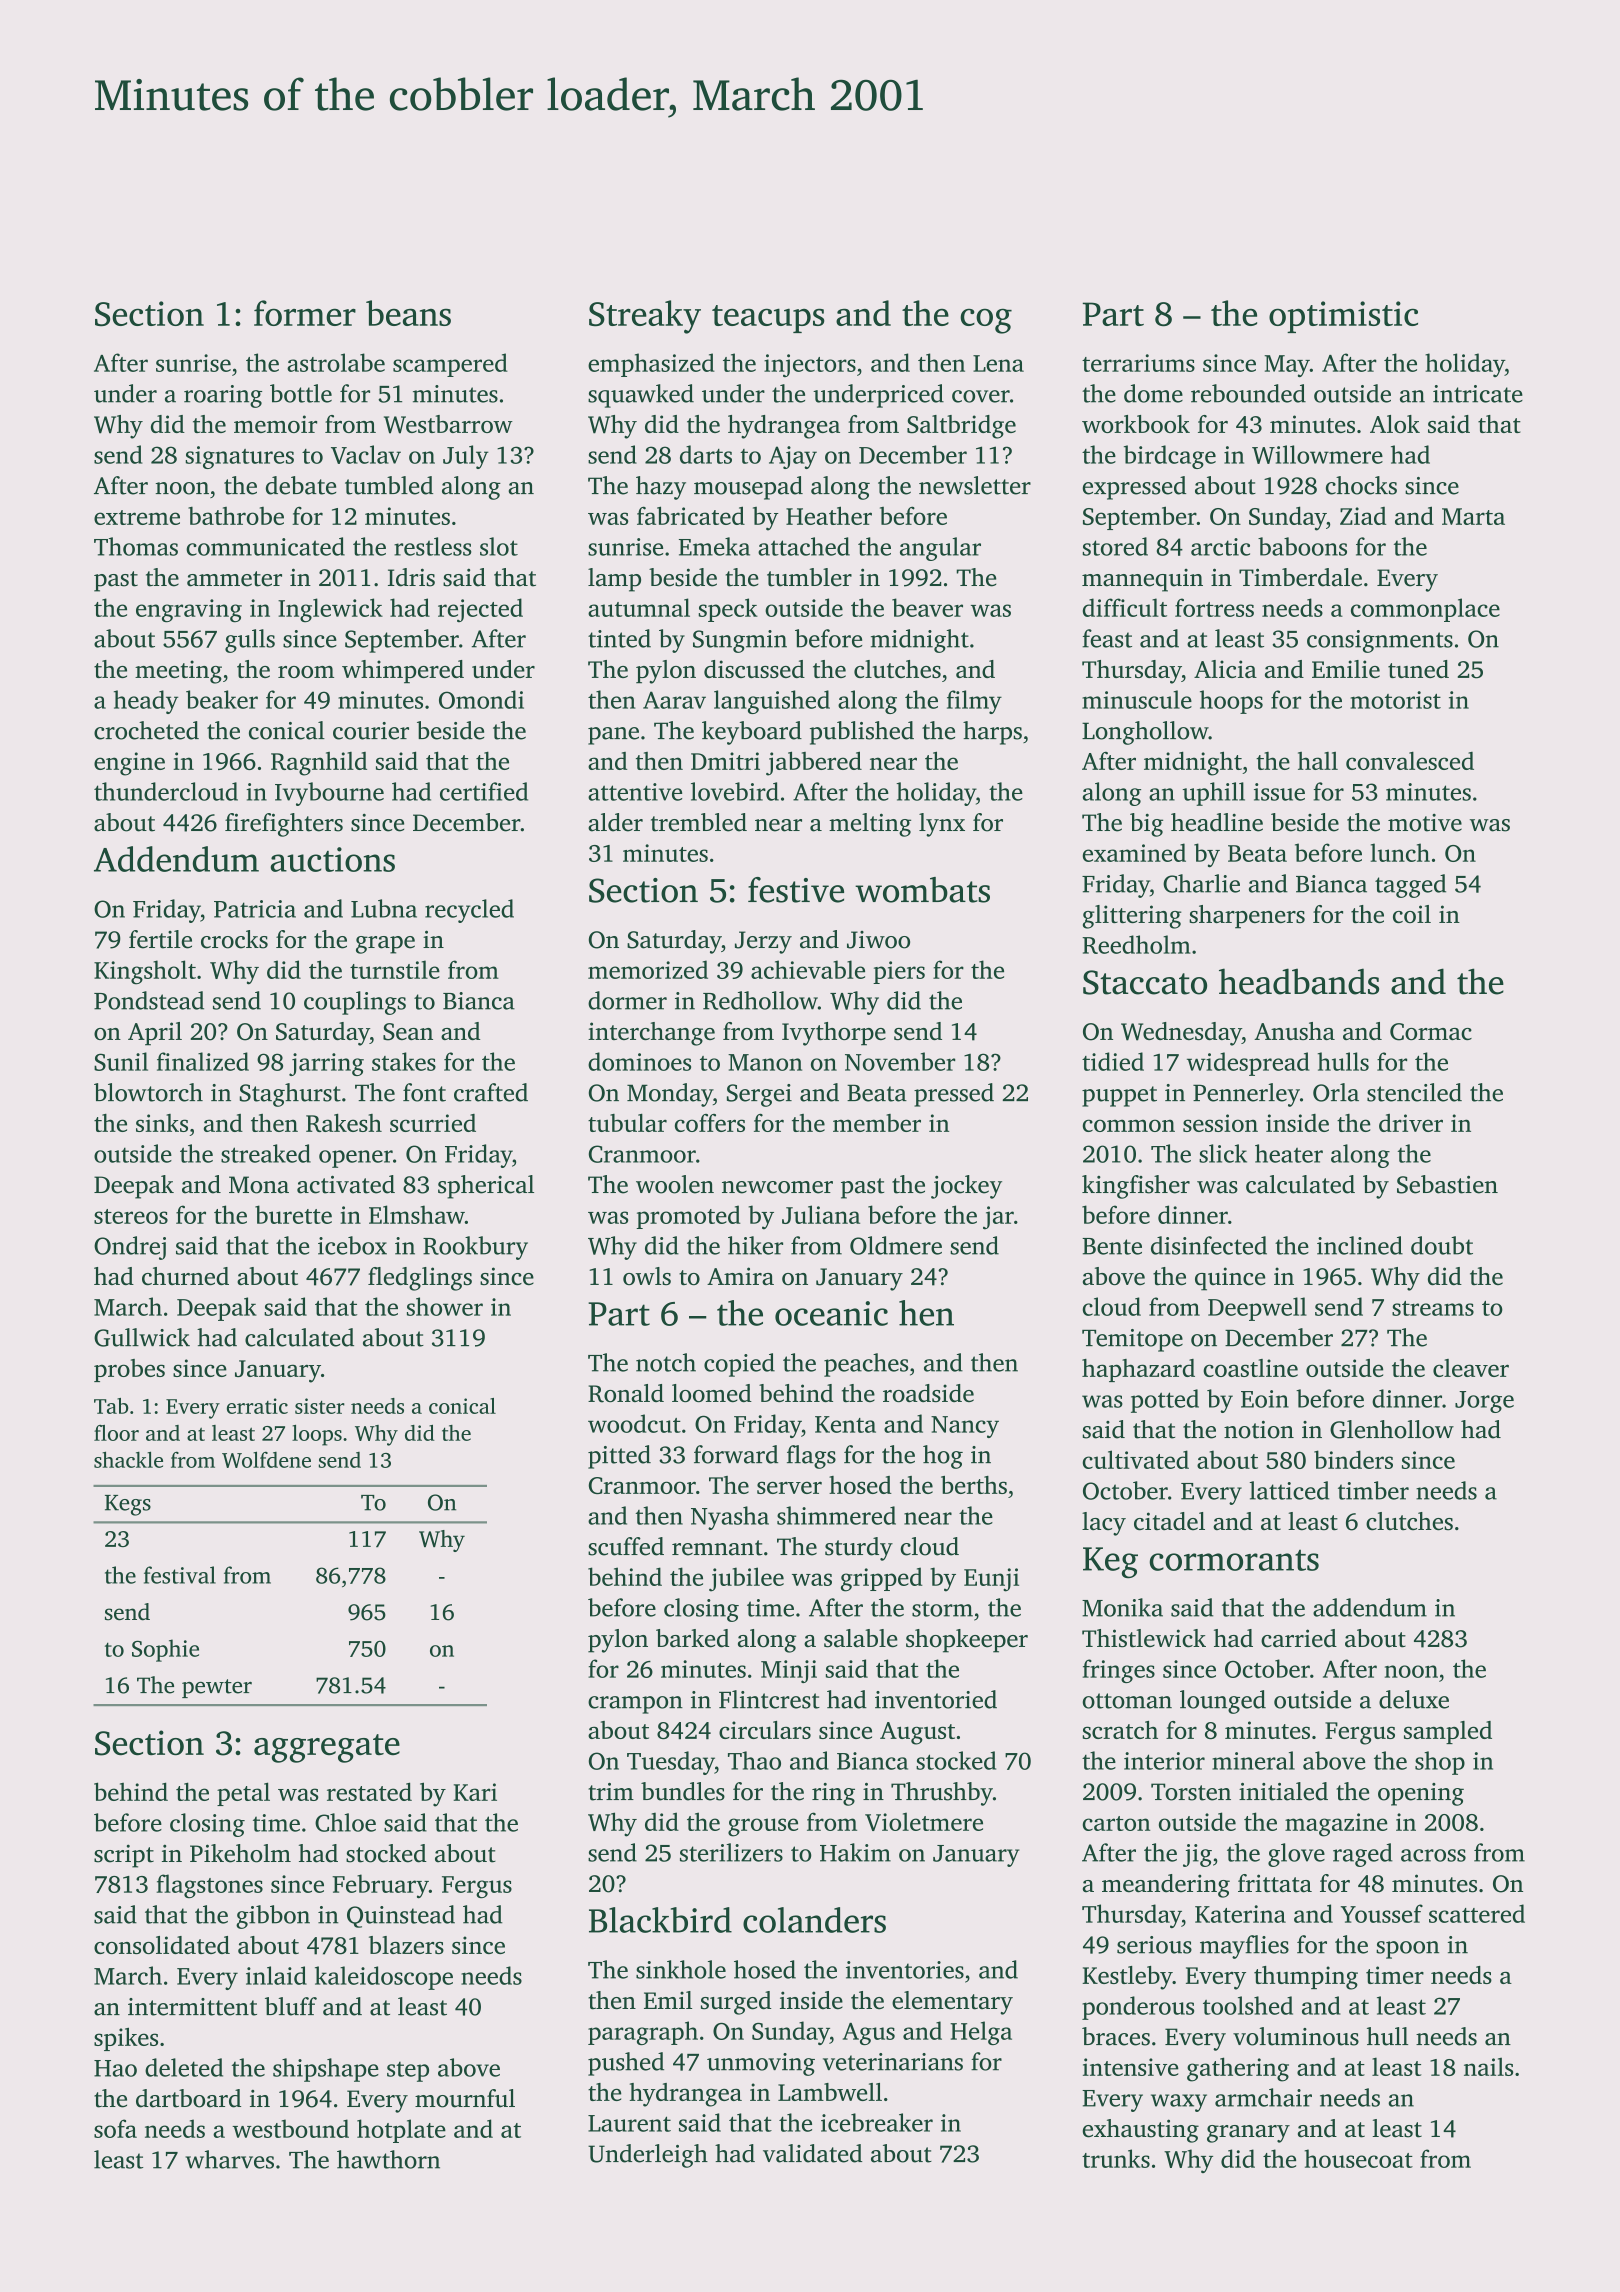 This screenshot has width=1620, height=2292. What do you see at coordinates (768, 319) in the screenshot?
I see `teacups` at bounding box center [768, 319].
